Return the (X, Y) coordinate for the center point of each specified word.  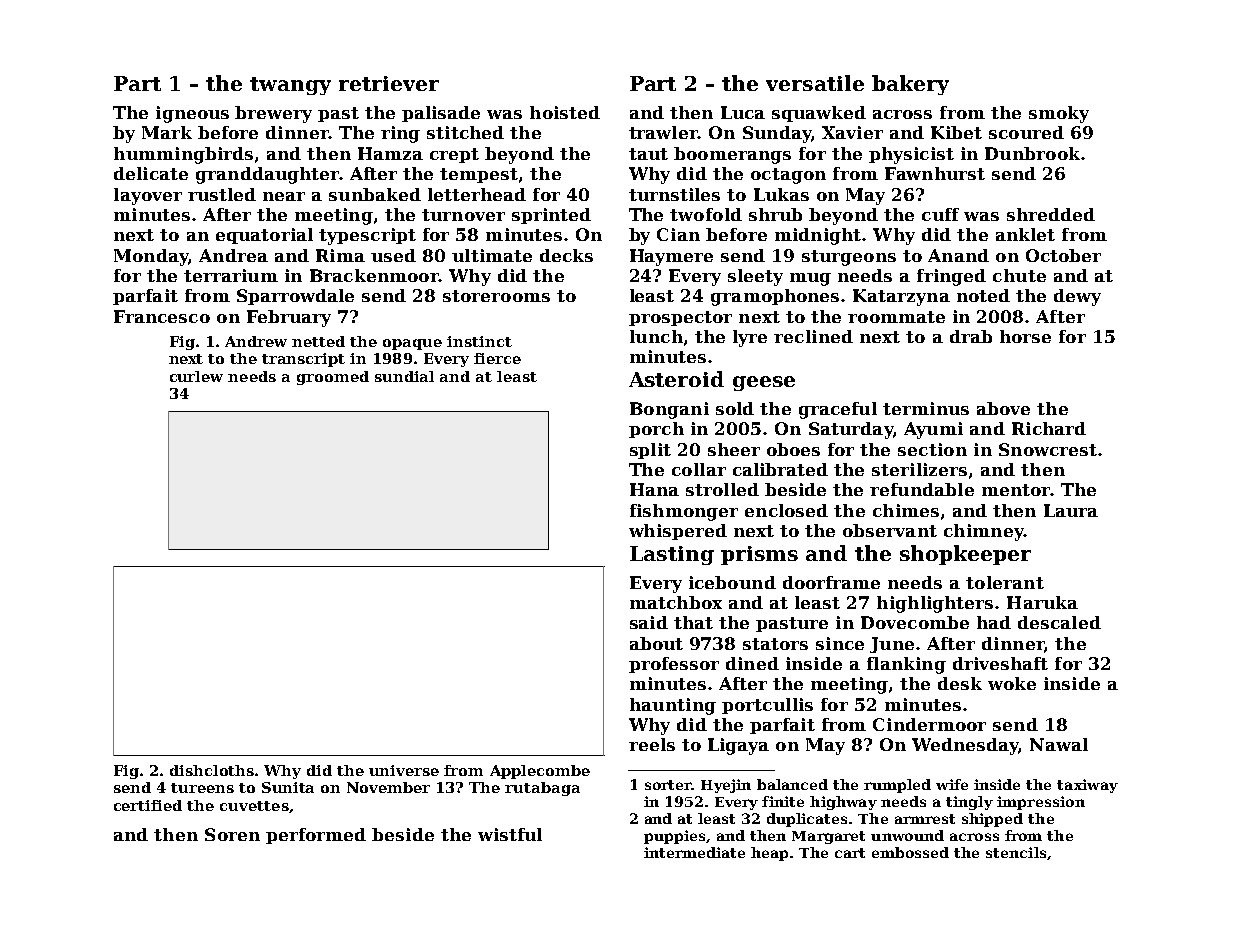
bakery (910, 85)
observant (890, 530)
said (649, 622)
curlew (196, 376)
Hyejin (726, 786)
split (650, 451)
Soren (232, 834)
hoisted (565, 112)
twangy (290, 86)
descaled (1059, 622)
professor (674, 665)
